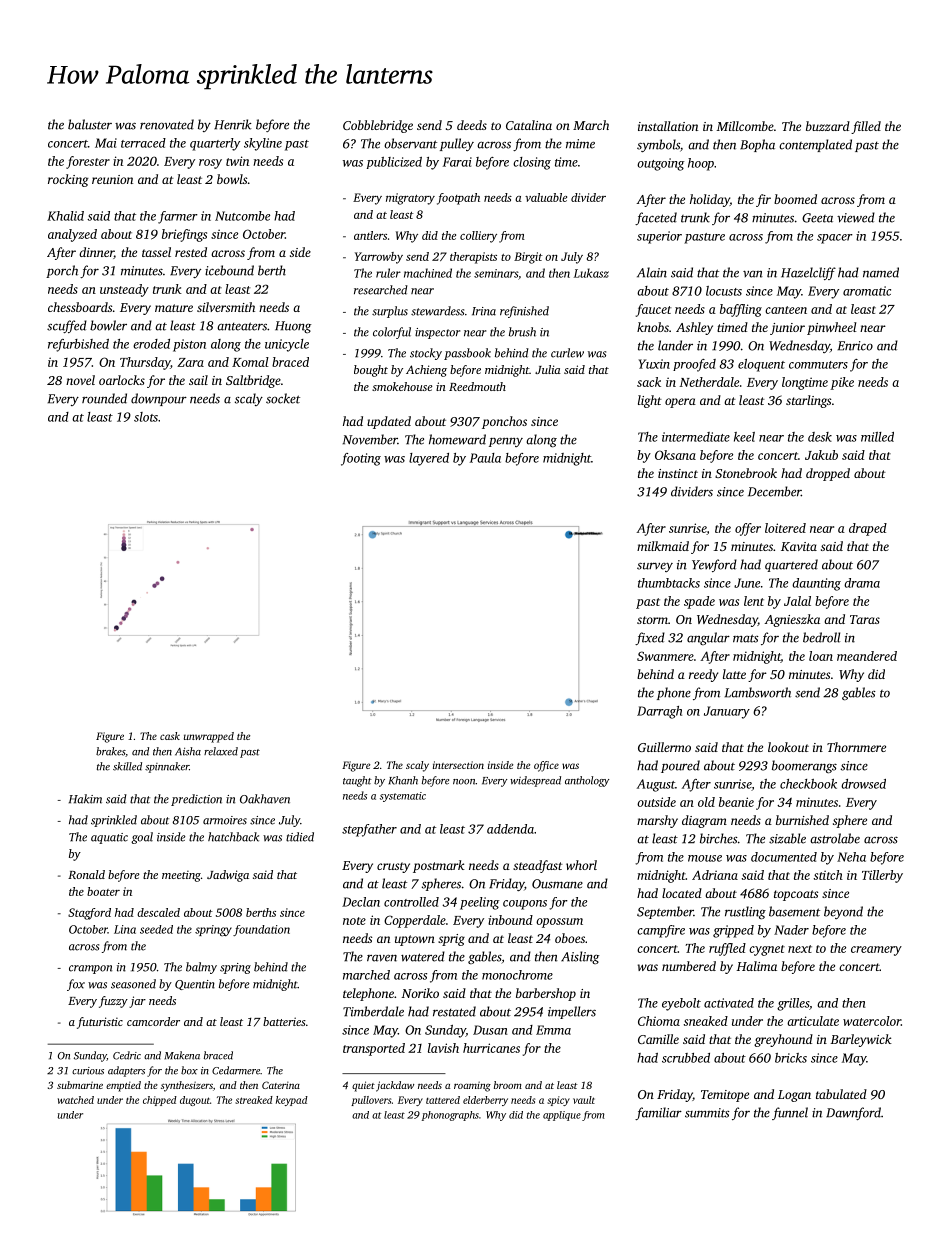 This document has width=952, height=1233. What do you see at coordinates (196, 800) in the document?
I see `prediction` at bounding box center [196, 800].
